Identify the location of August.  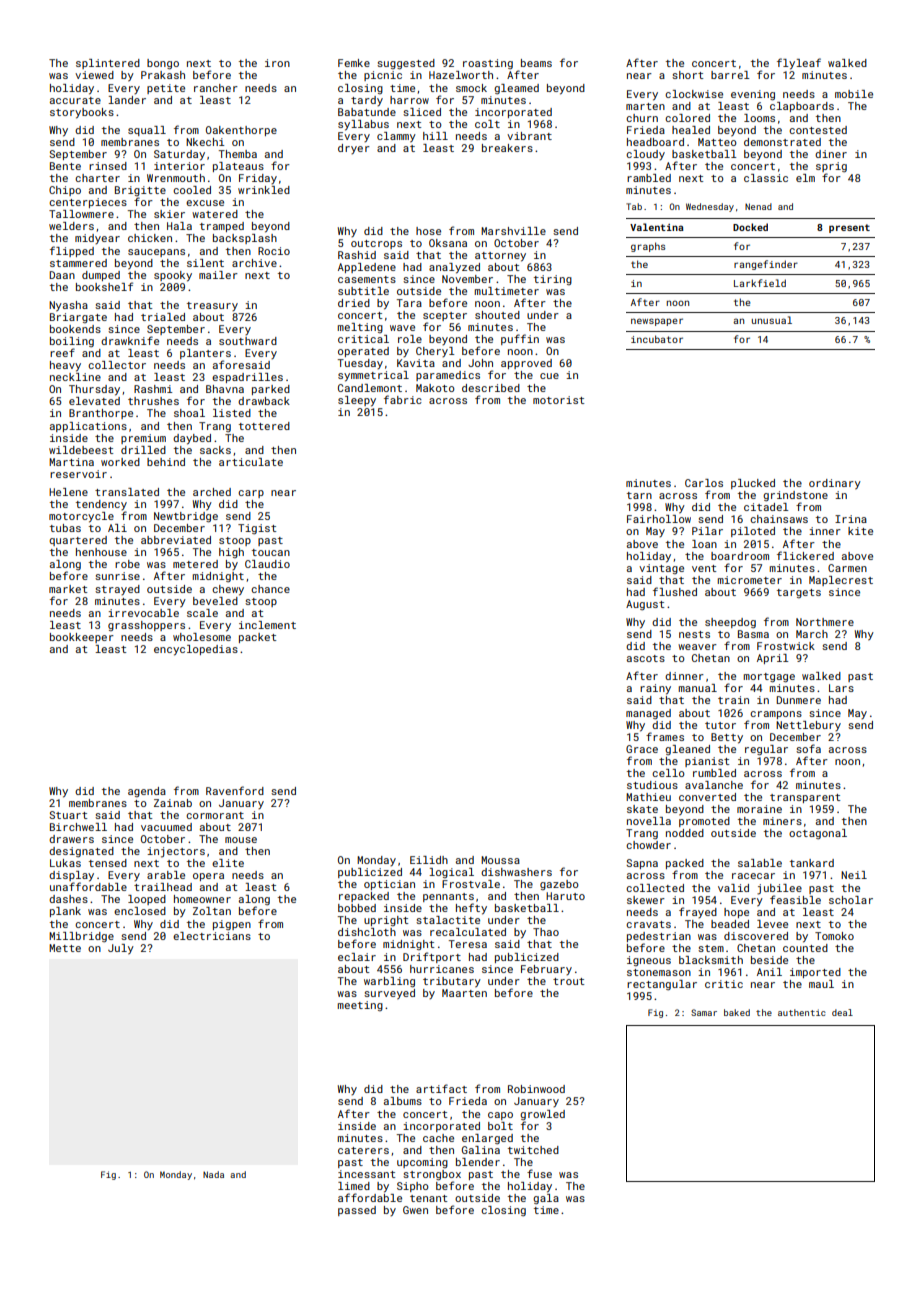
(645, 605).
